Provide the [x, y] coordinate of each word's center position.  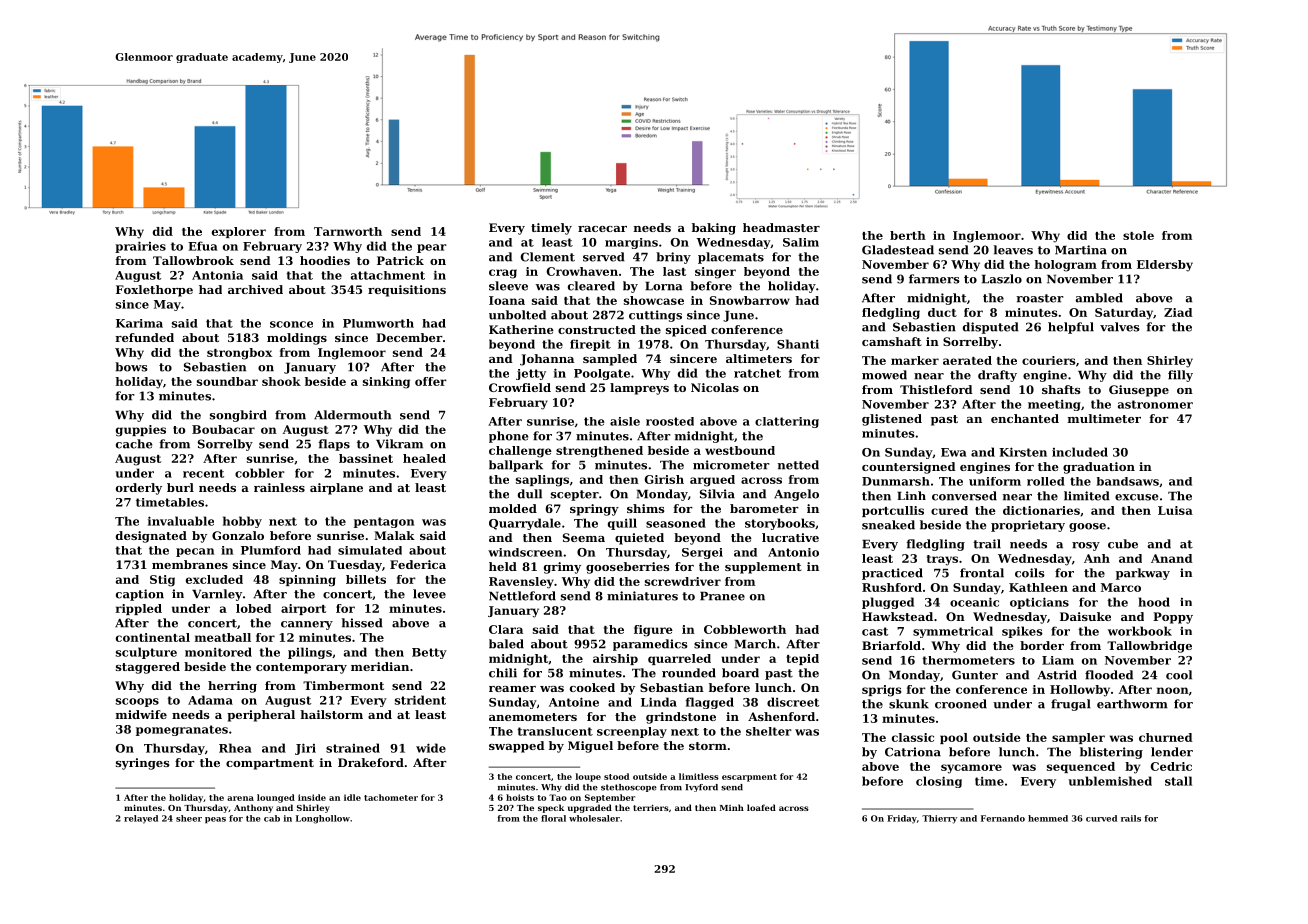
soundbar [227, 381]
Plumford [271, 550]
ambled [1099, 298]
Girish [664, 479]
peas [215, 820]
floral [553, 818]
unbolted [517, 315]
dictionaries [1041, 510]
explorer [239, 232]
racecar [602, 229]
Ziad [1178, 312]
